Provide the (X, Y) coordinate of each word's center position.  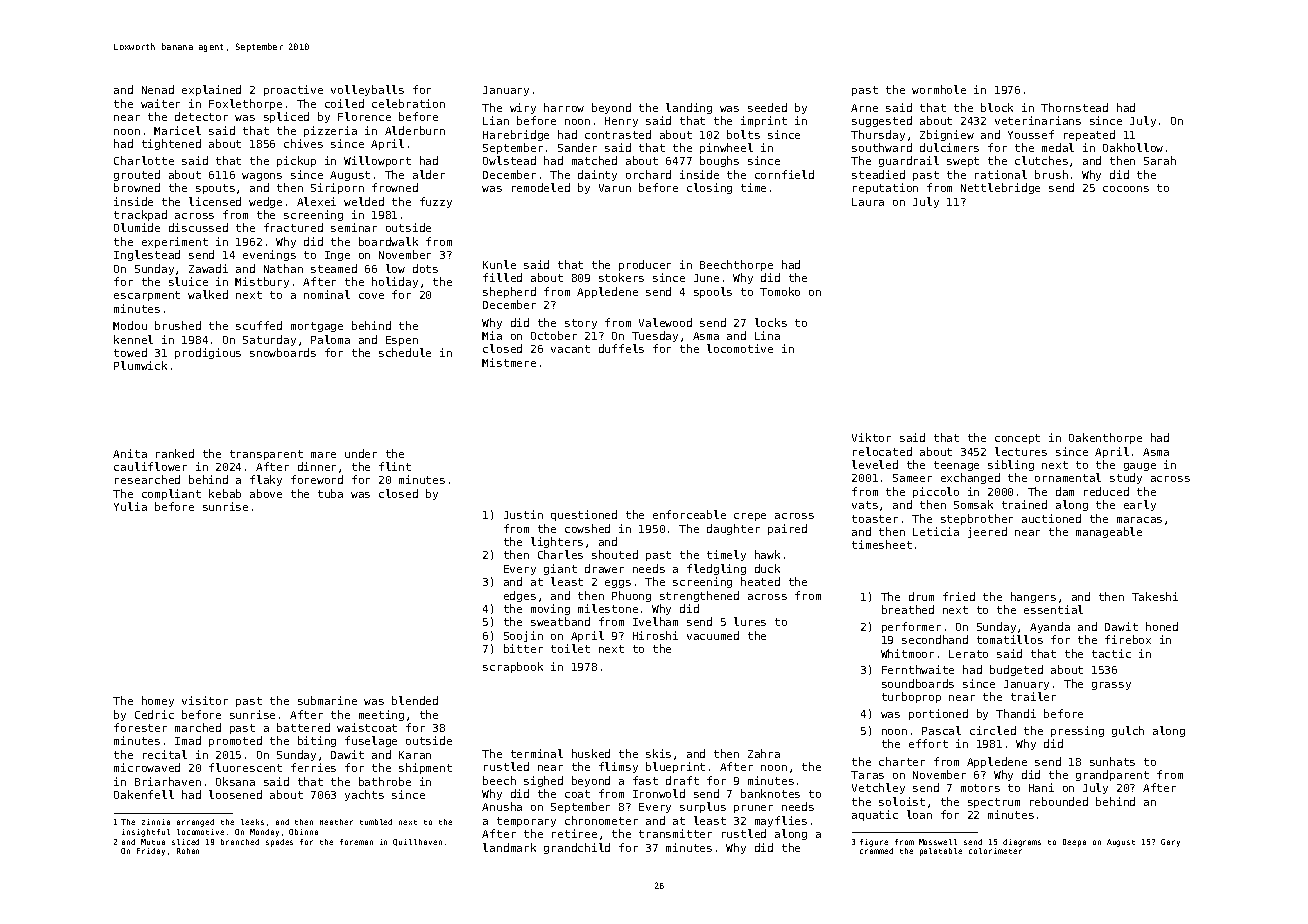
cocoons (1126, 189)
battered (303, 727)
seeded (767, 107)
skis (658, 753)
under (361, 453)
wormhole (939, 89)
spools (713, 292)
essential (1053, 609)
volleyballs (367, 90)
